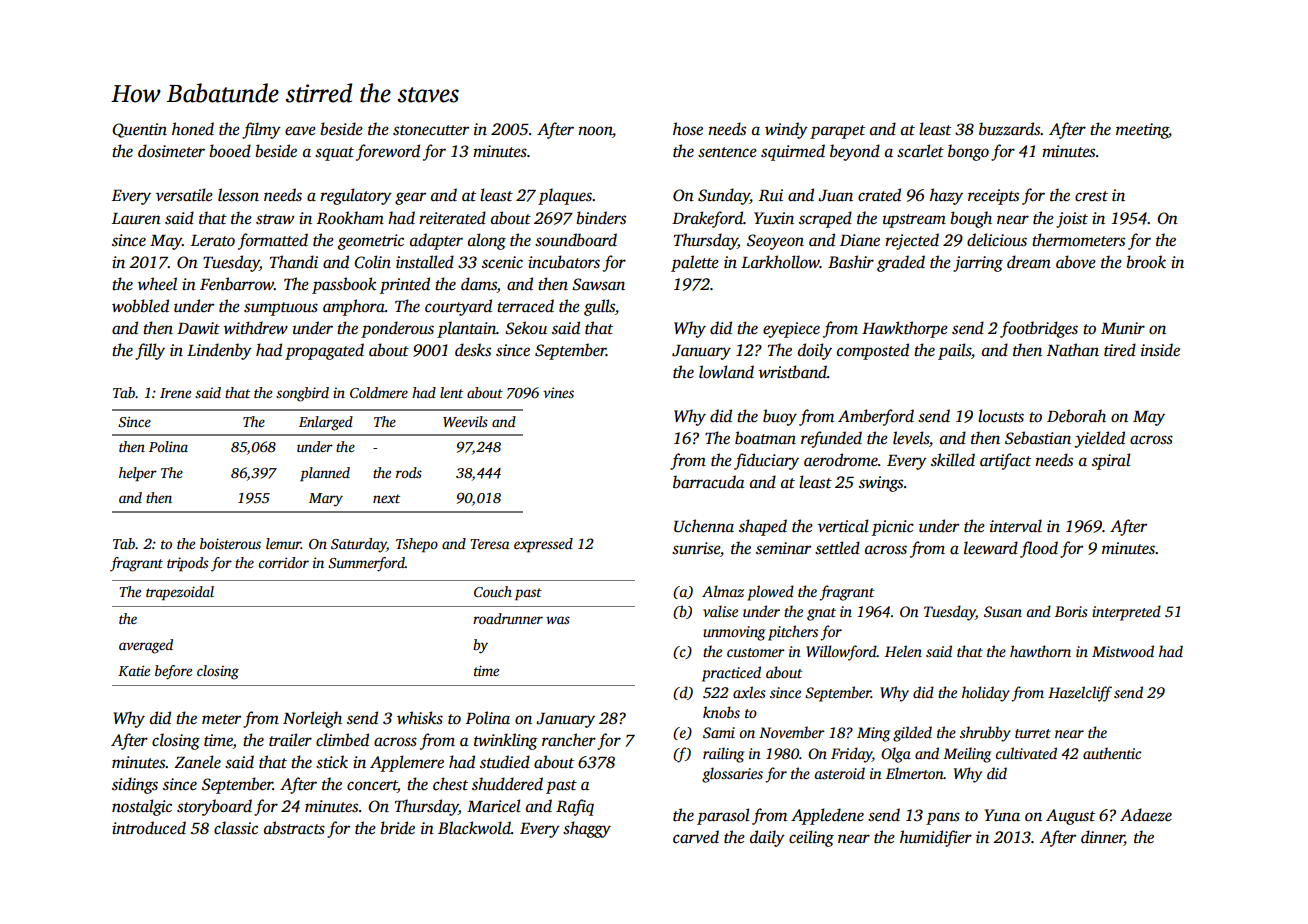 Image resolution: width=1308 pixels, height=924 pixels. I want to click on geometric, so click(371, 242).
